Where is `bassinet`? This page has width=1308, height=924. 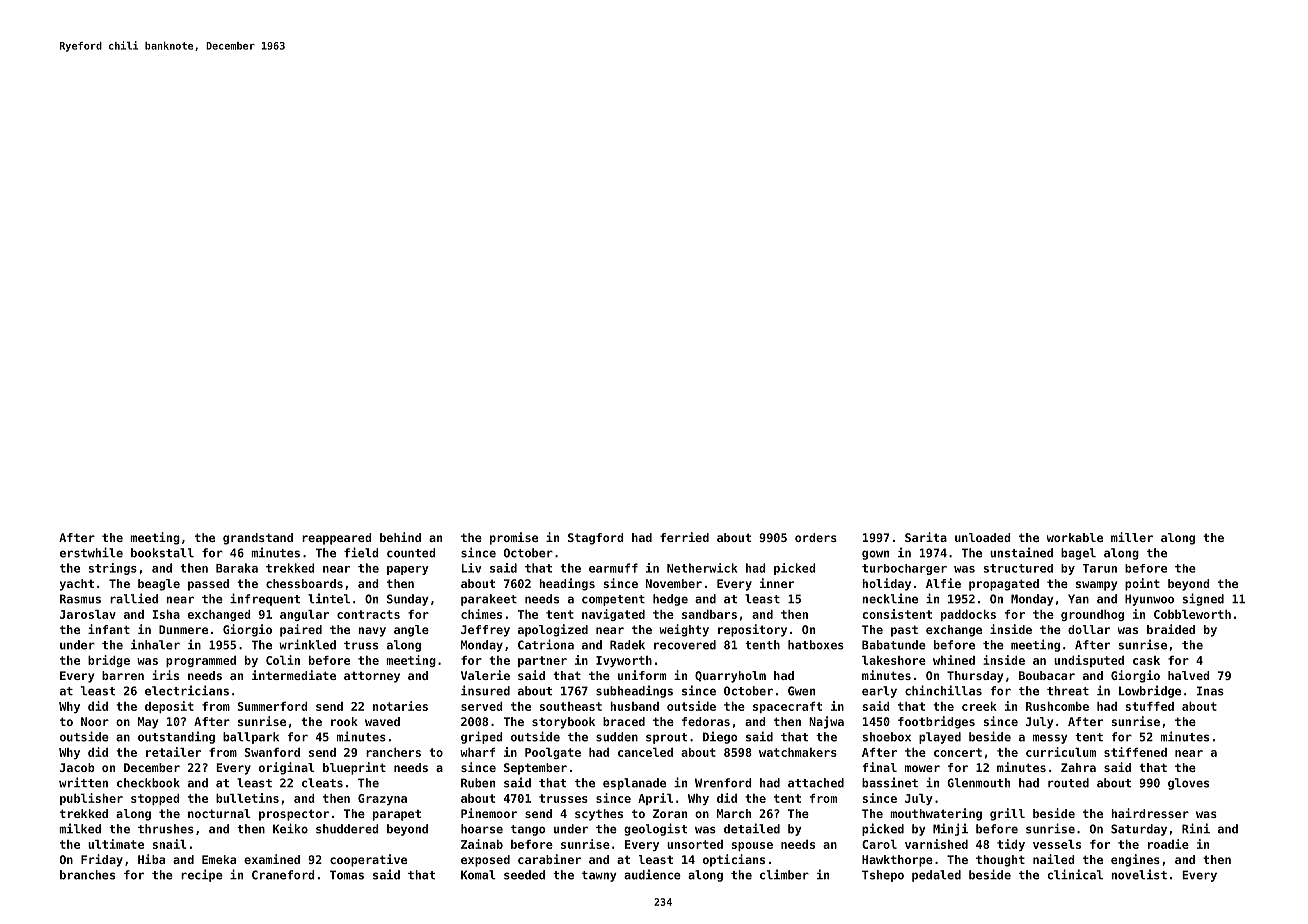
bassinet is located at coordinates (890, 782).
